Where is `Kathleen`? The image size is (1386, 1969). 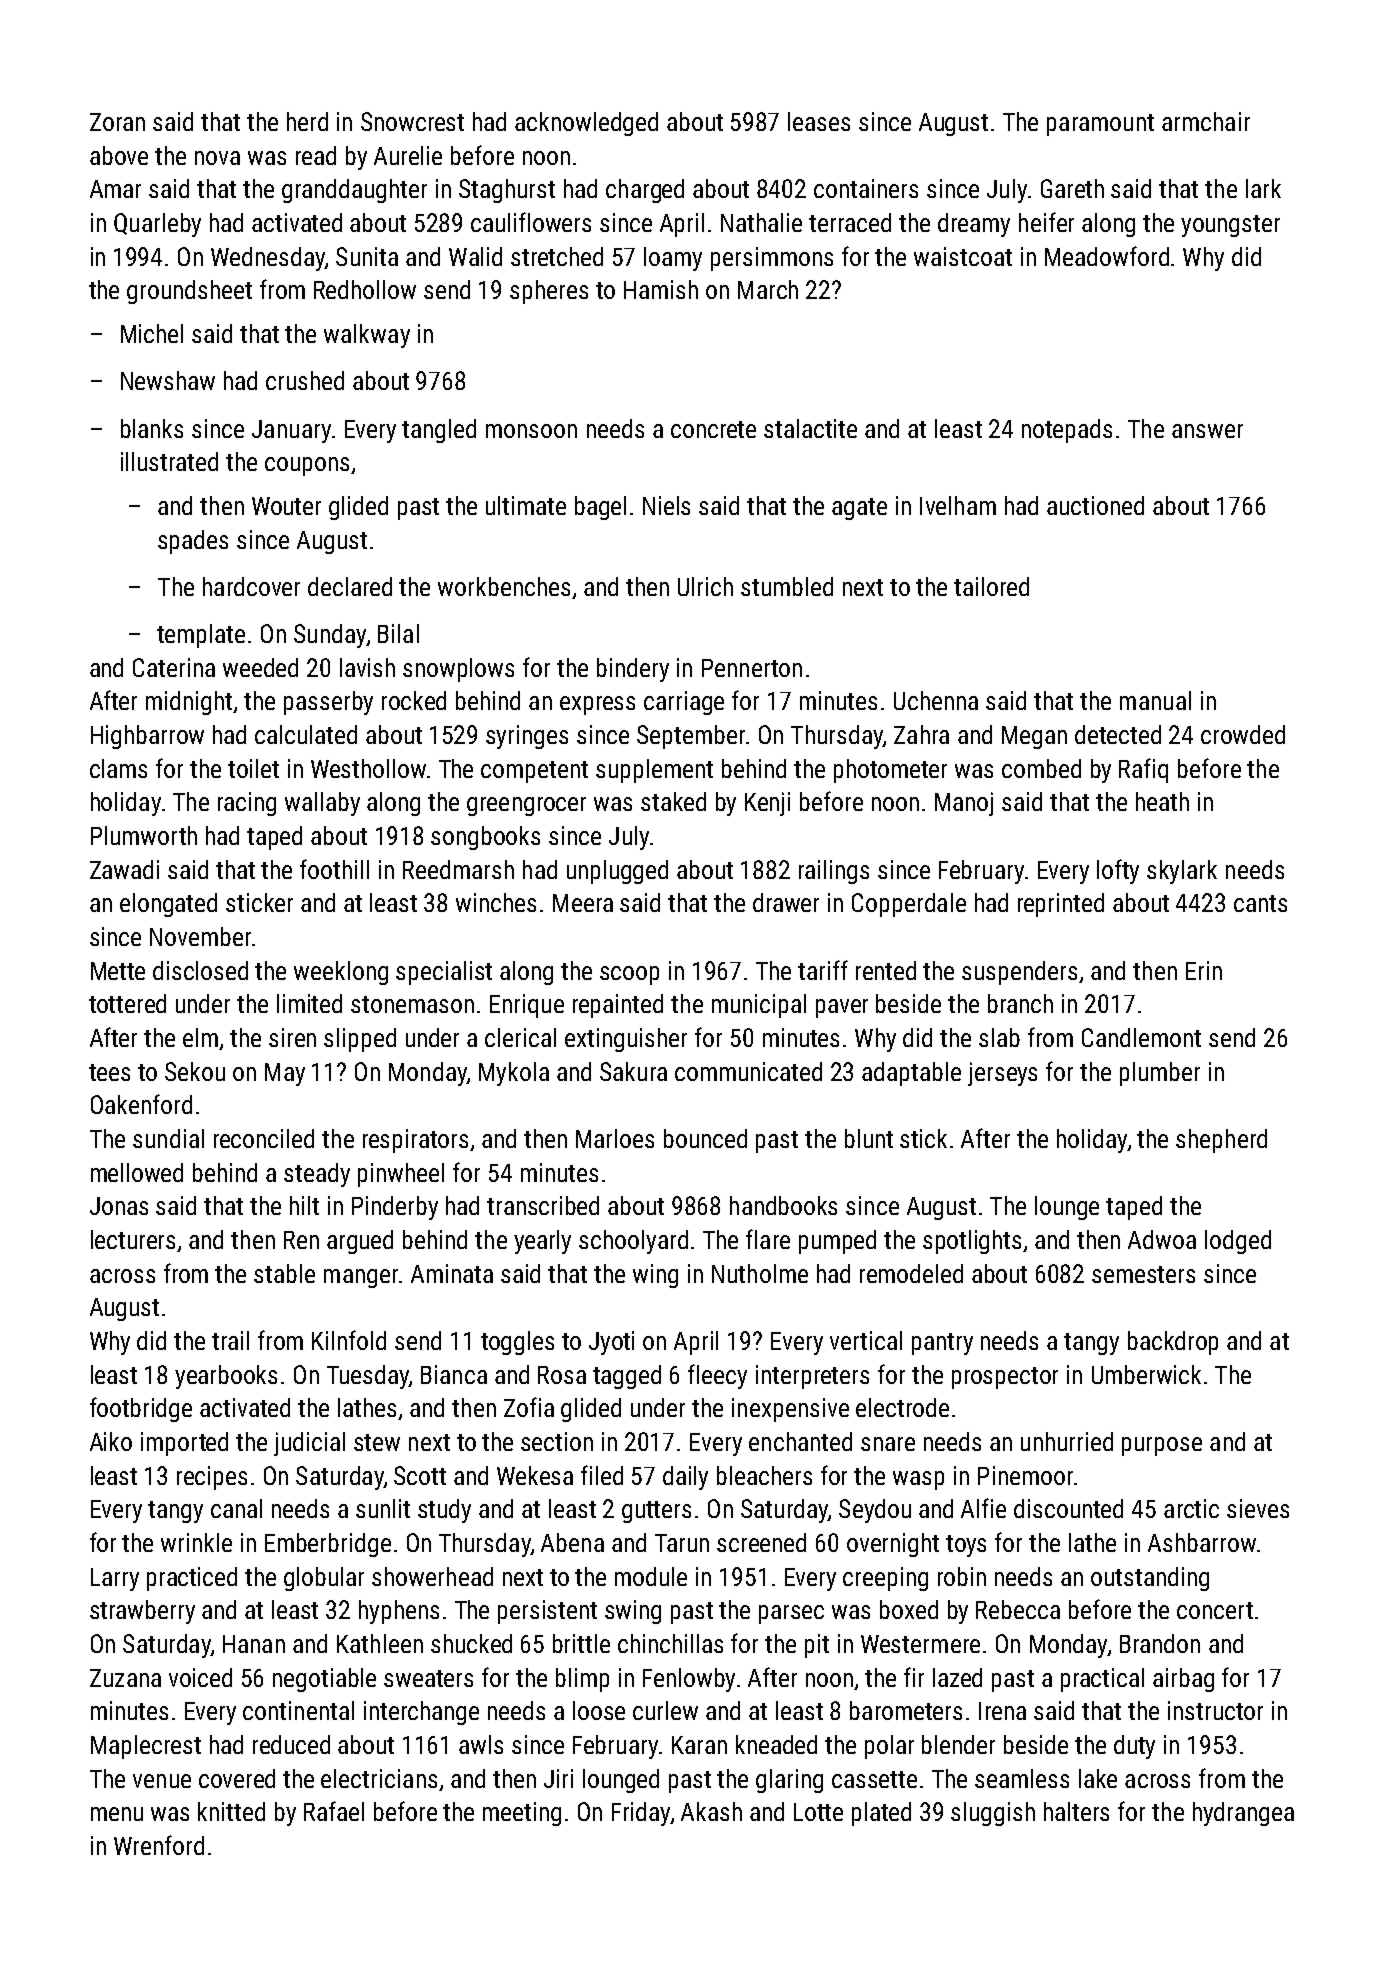 Kathleen is located at coordinates (380, 1643).
